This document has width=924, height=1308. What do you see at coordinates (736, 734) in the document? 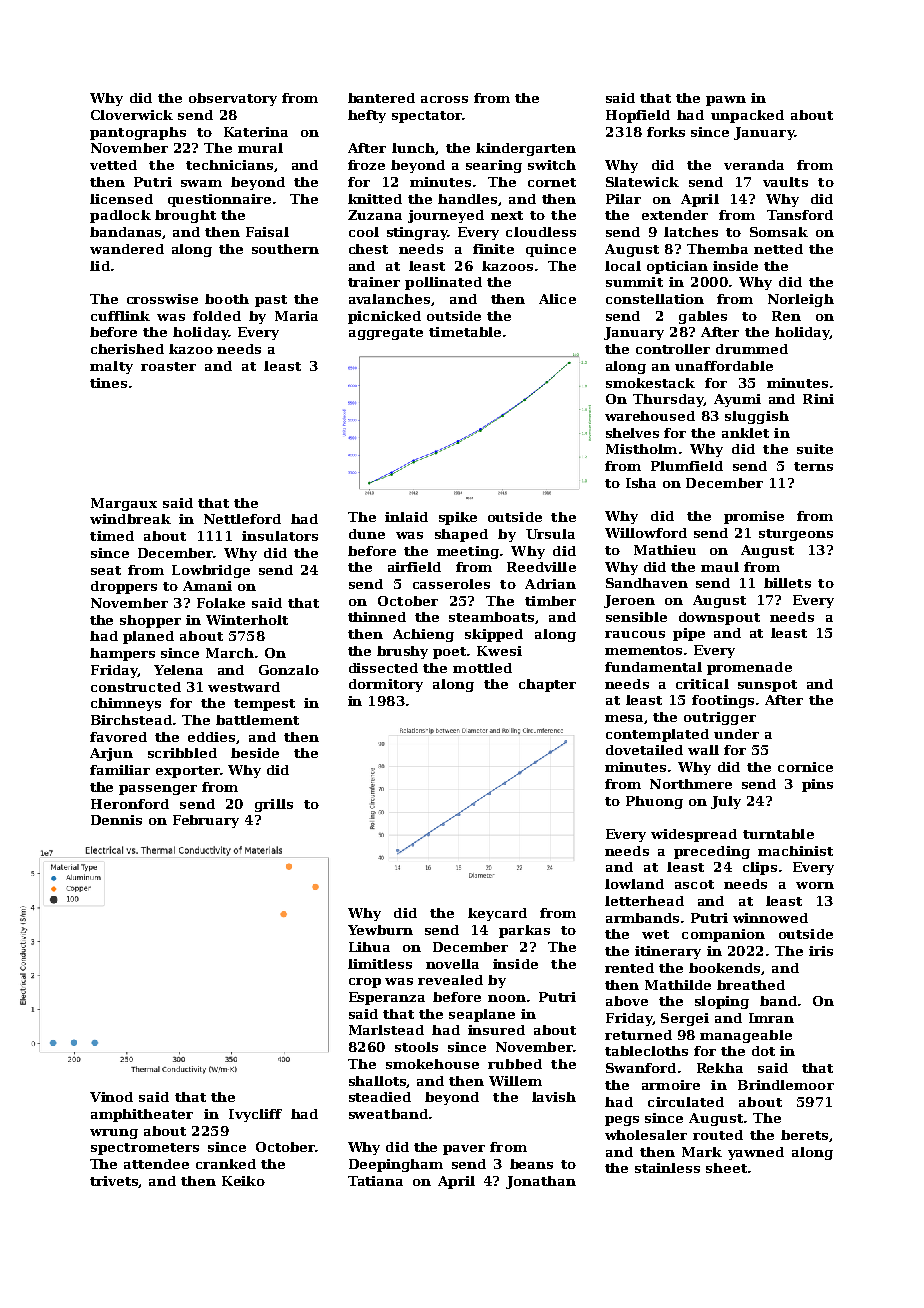
I see `under` at bounding box center [736, 734].
